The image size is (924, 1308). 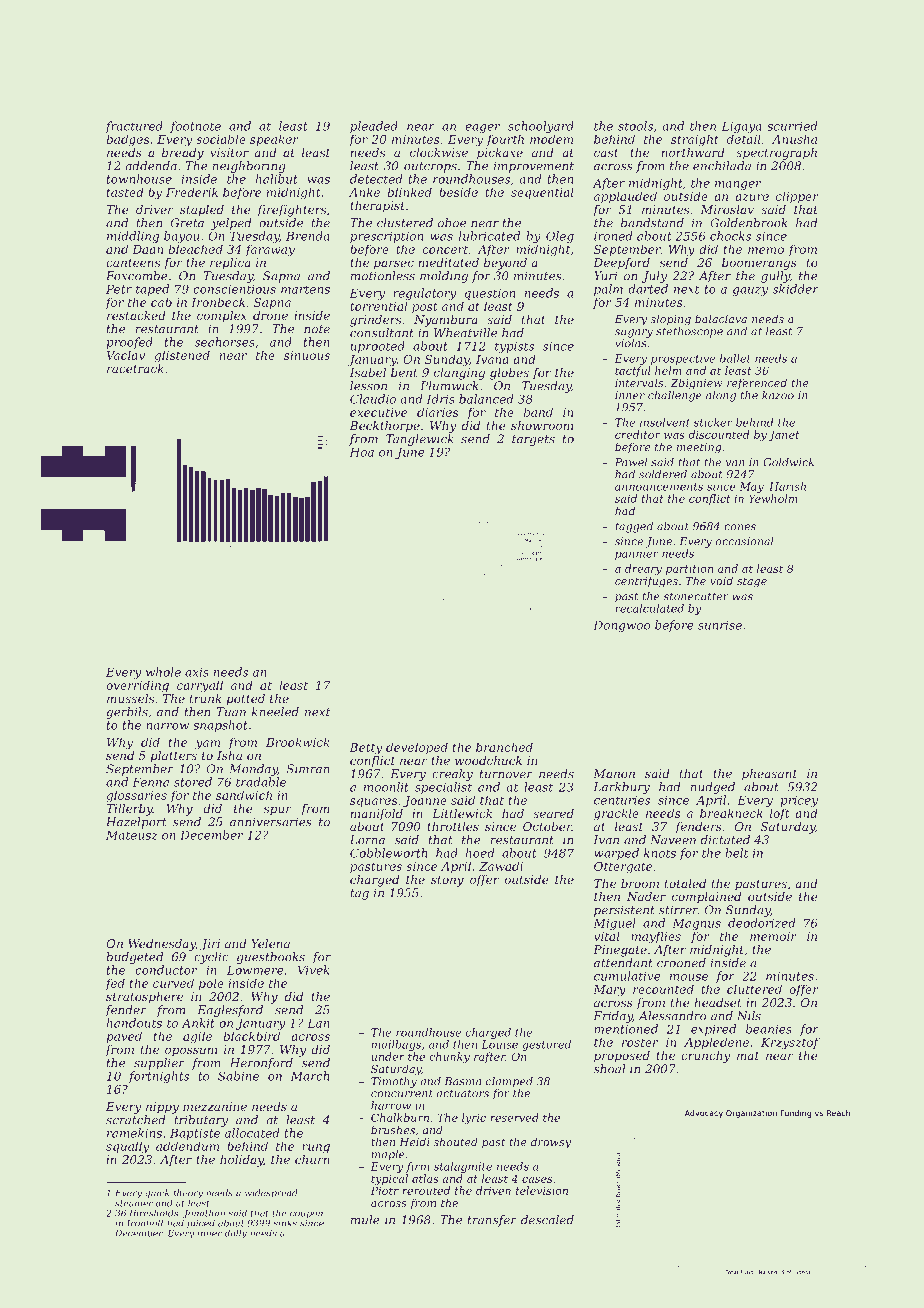 I want to click on Ironholt, so click(x=145, y=1223).
